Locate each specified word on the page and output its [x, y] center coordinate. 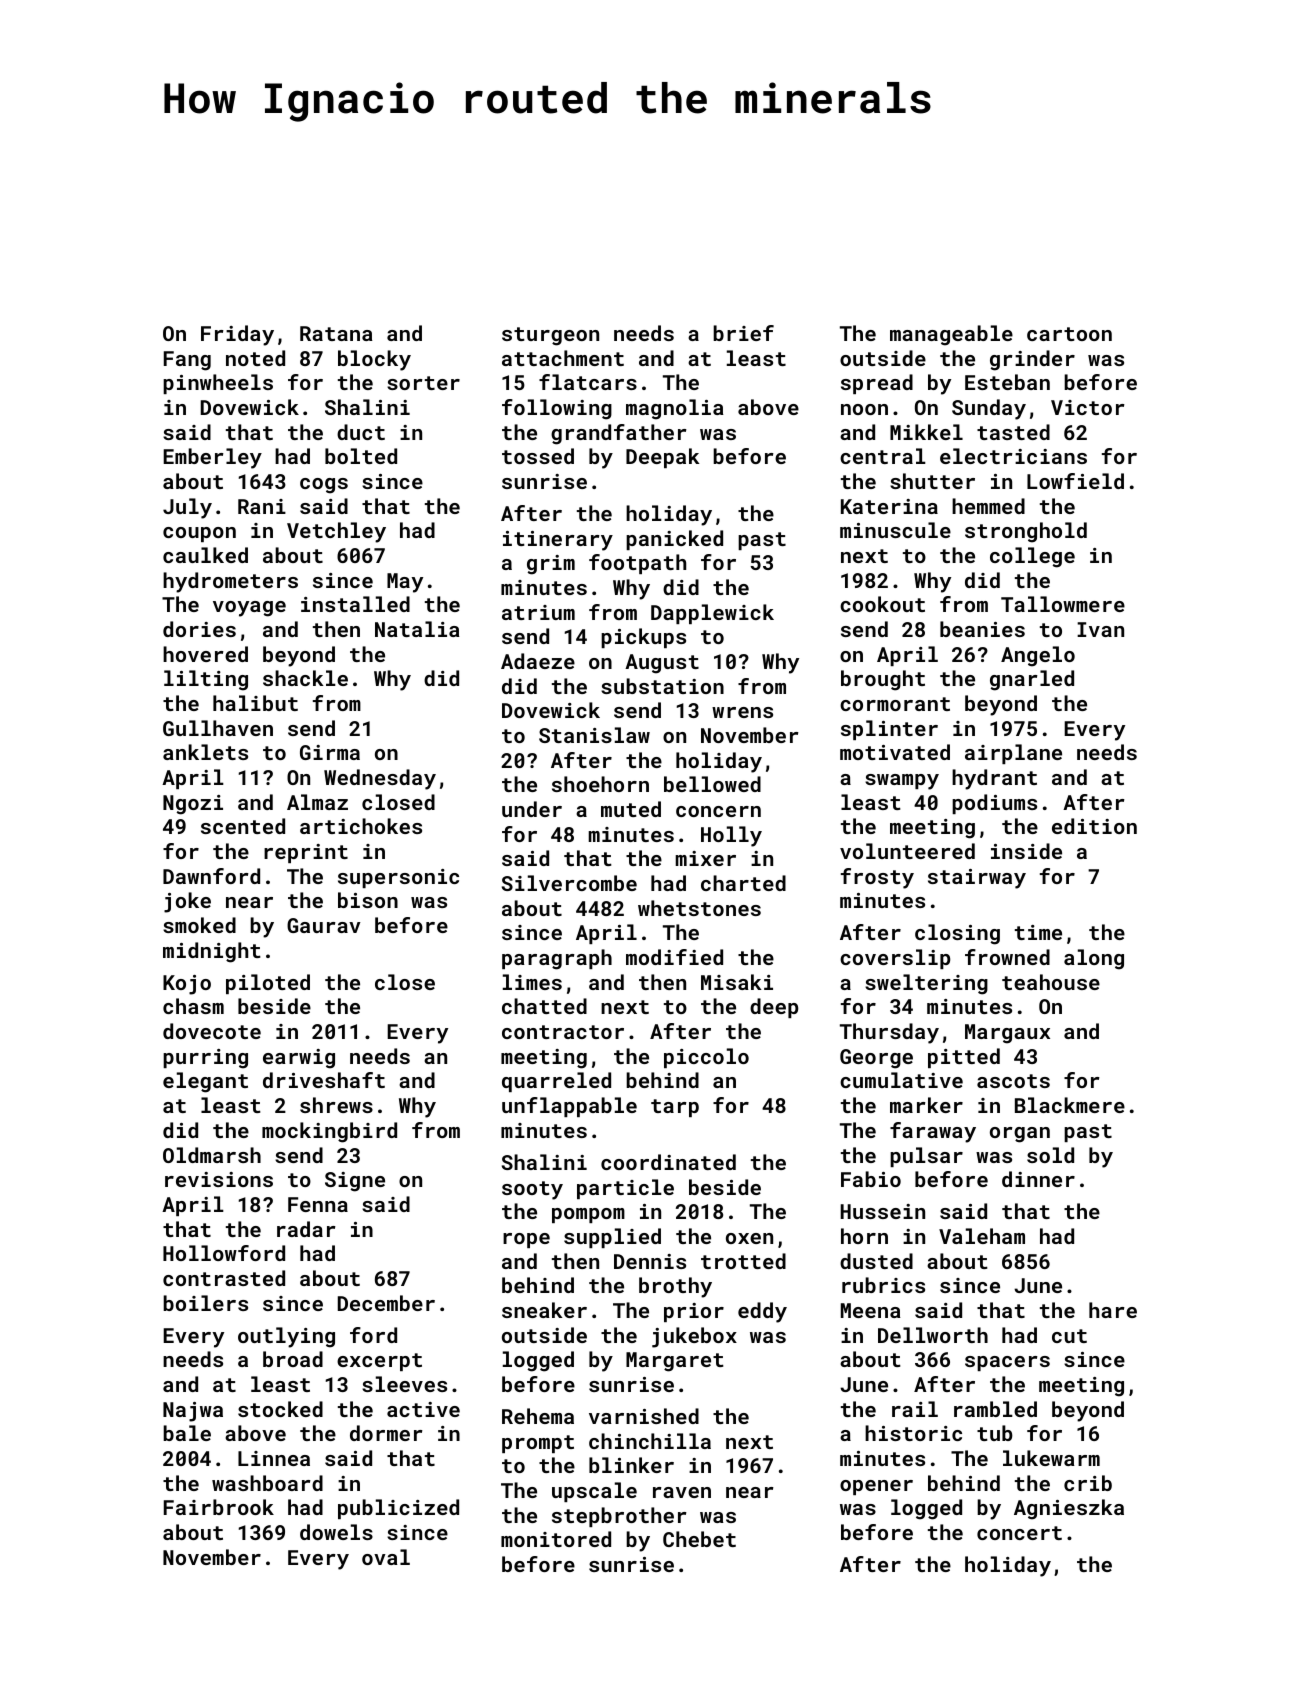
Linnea [274, 1458]
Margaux [1007, 1034]
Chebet [699, 1539]
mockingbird [329, 1132]
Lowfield [1075, 481]
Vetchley [336, 532]
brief [743, 333]
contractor [563, 1032]
